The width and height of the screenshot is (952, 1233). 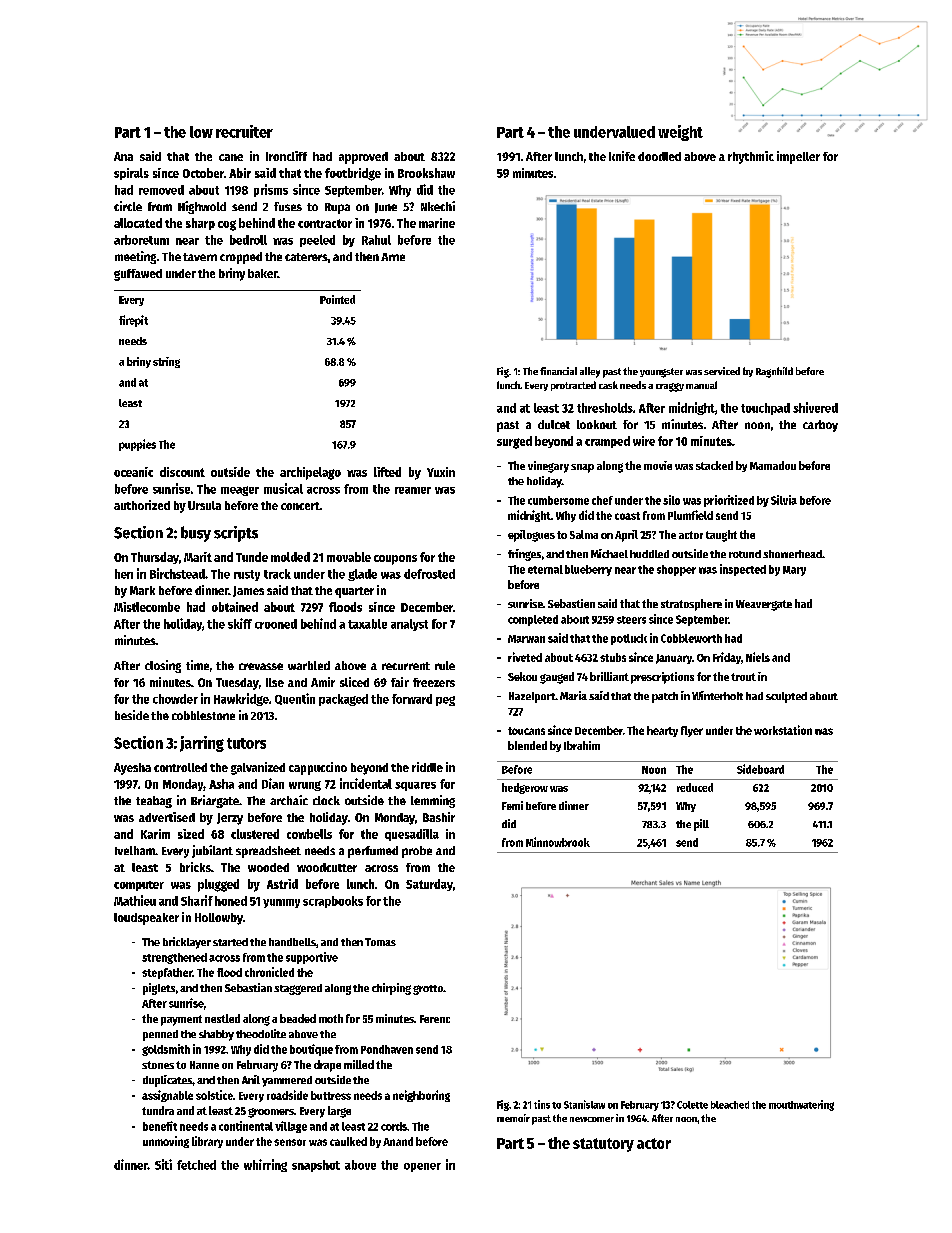 What do you see at coordinates (513, 1118) in the screenshot?
I see `memoir` at bounding box center [513, 1118].
